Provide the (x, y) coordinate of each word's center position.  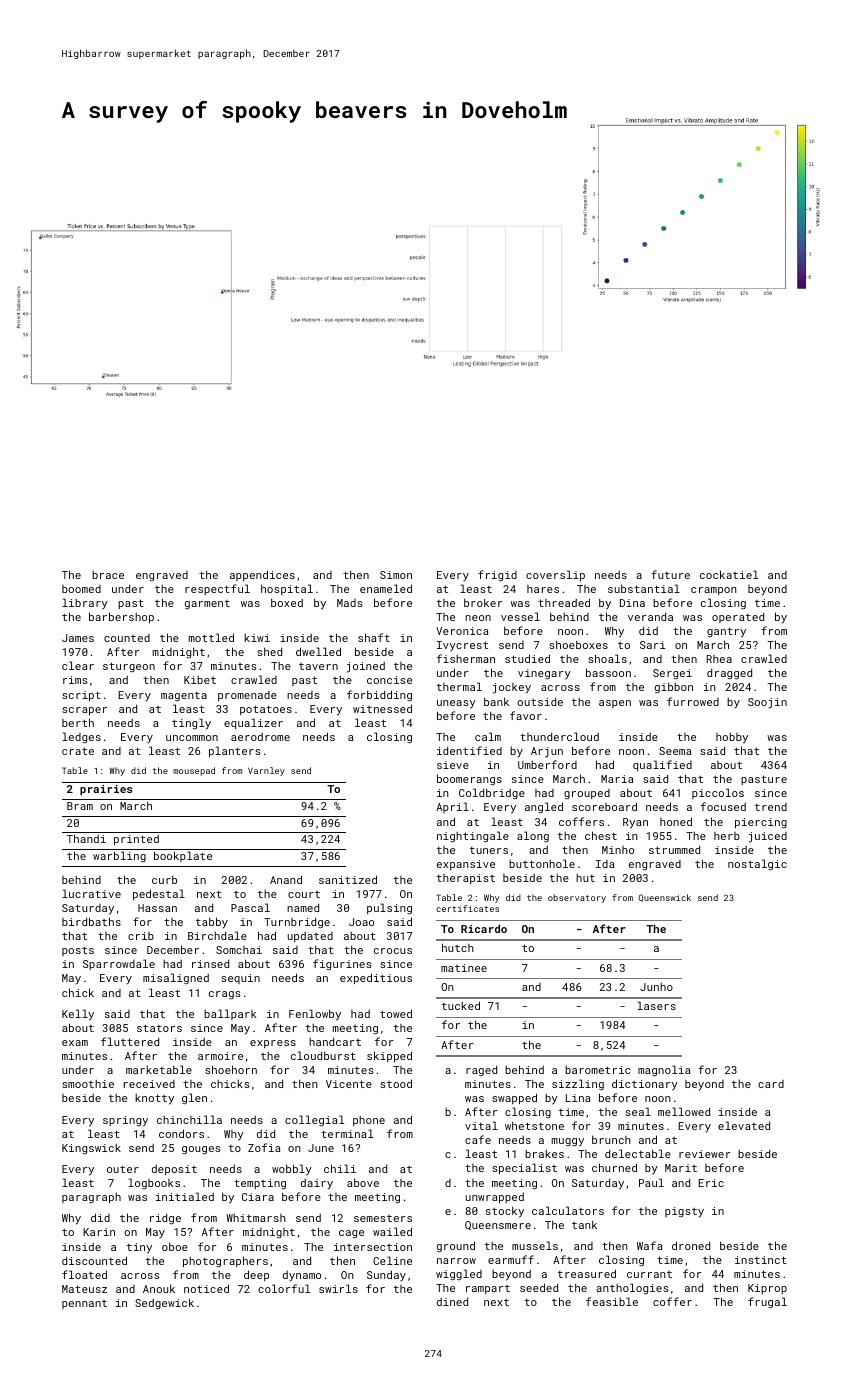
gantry (726, 632)
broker (483, 602)
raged (481, 1070)
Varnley (266, 771)
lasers (656, 1005)
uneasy (456, 704)
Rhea (719, 659)
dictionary (645, 1085)
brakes (544, 1154)
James (78, 638)
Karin (99, 1232)
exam (75, 1043)
